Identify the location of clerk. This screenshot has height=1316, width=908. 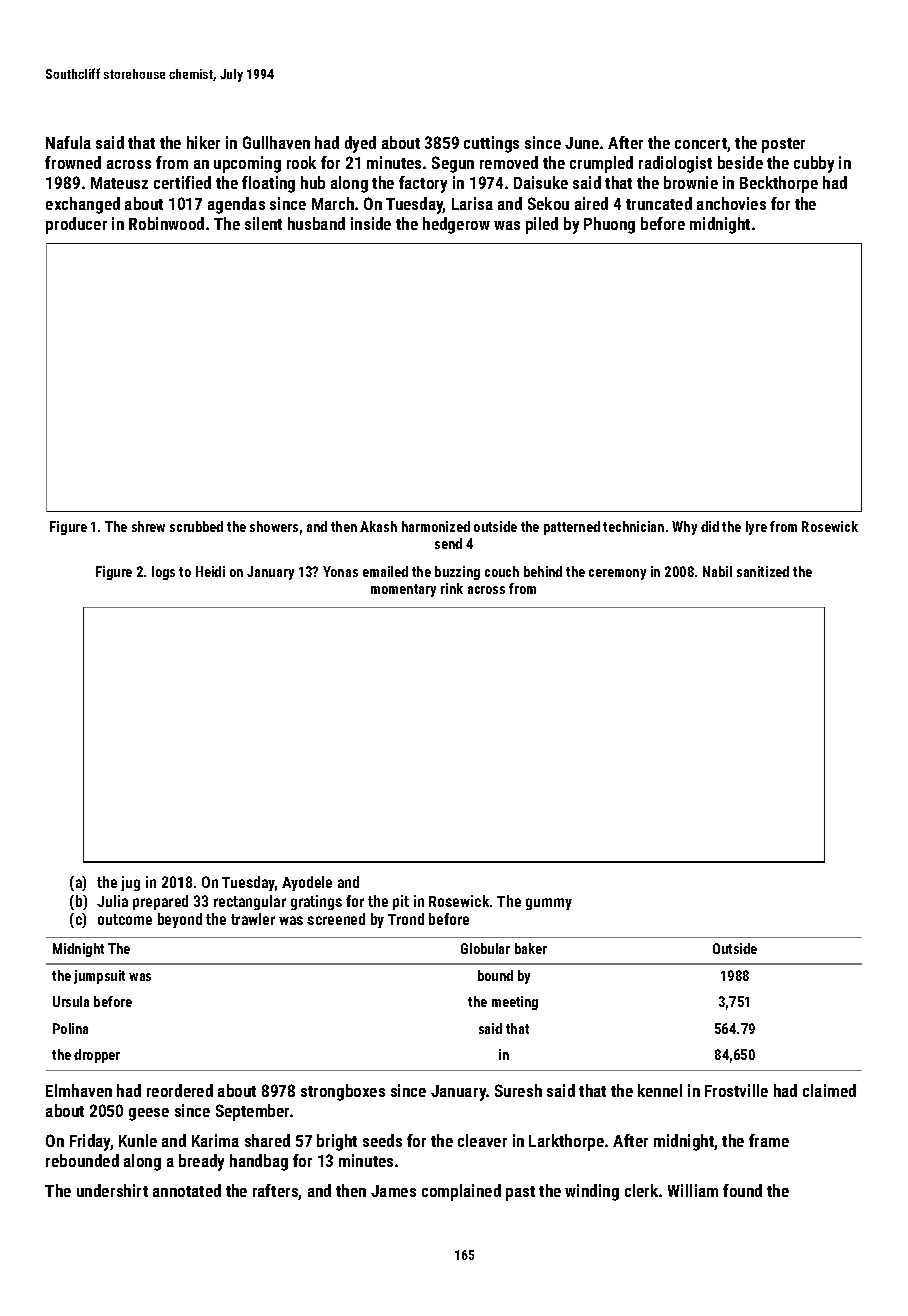
(641, 1190).
